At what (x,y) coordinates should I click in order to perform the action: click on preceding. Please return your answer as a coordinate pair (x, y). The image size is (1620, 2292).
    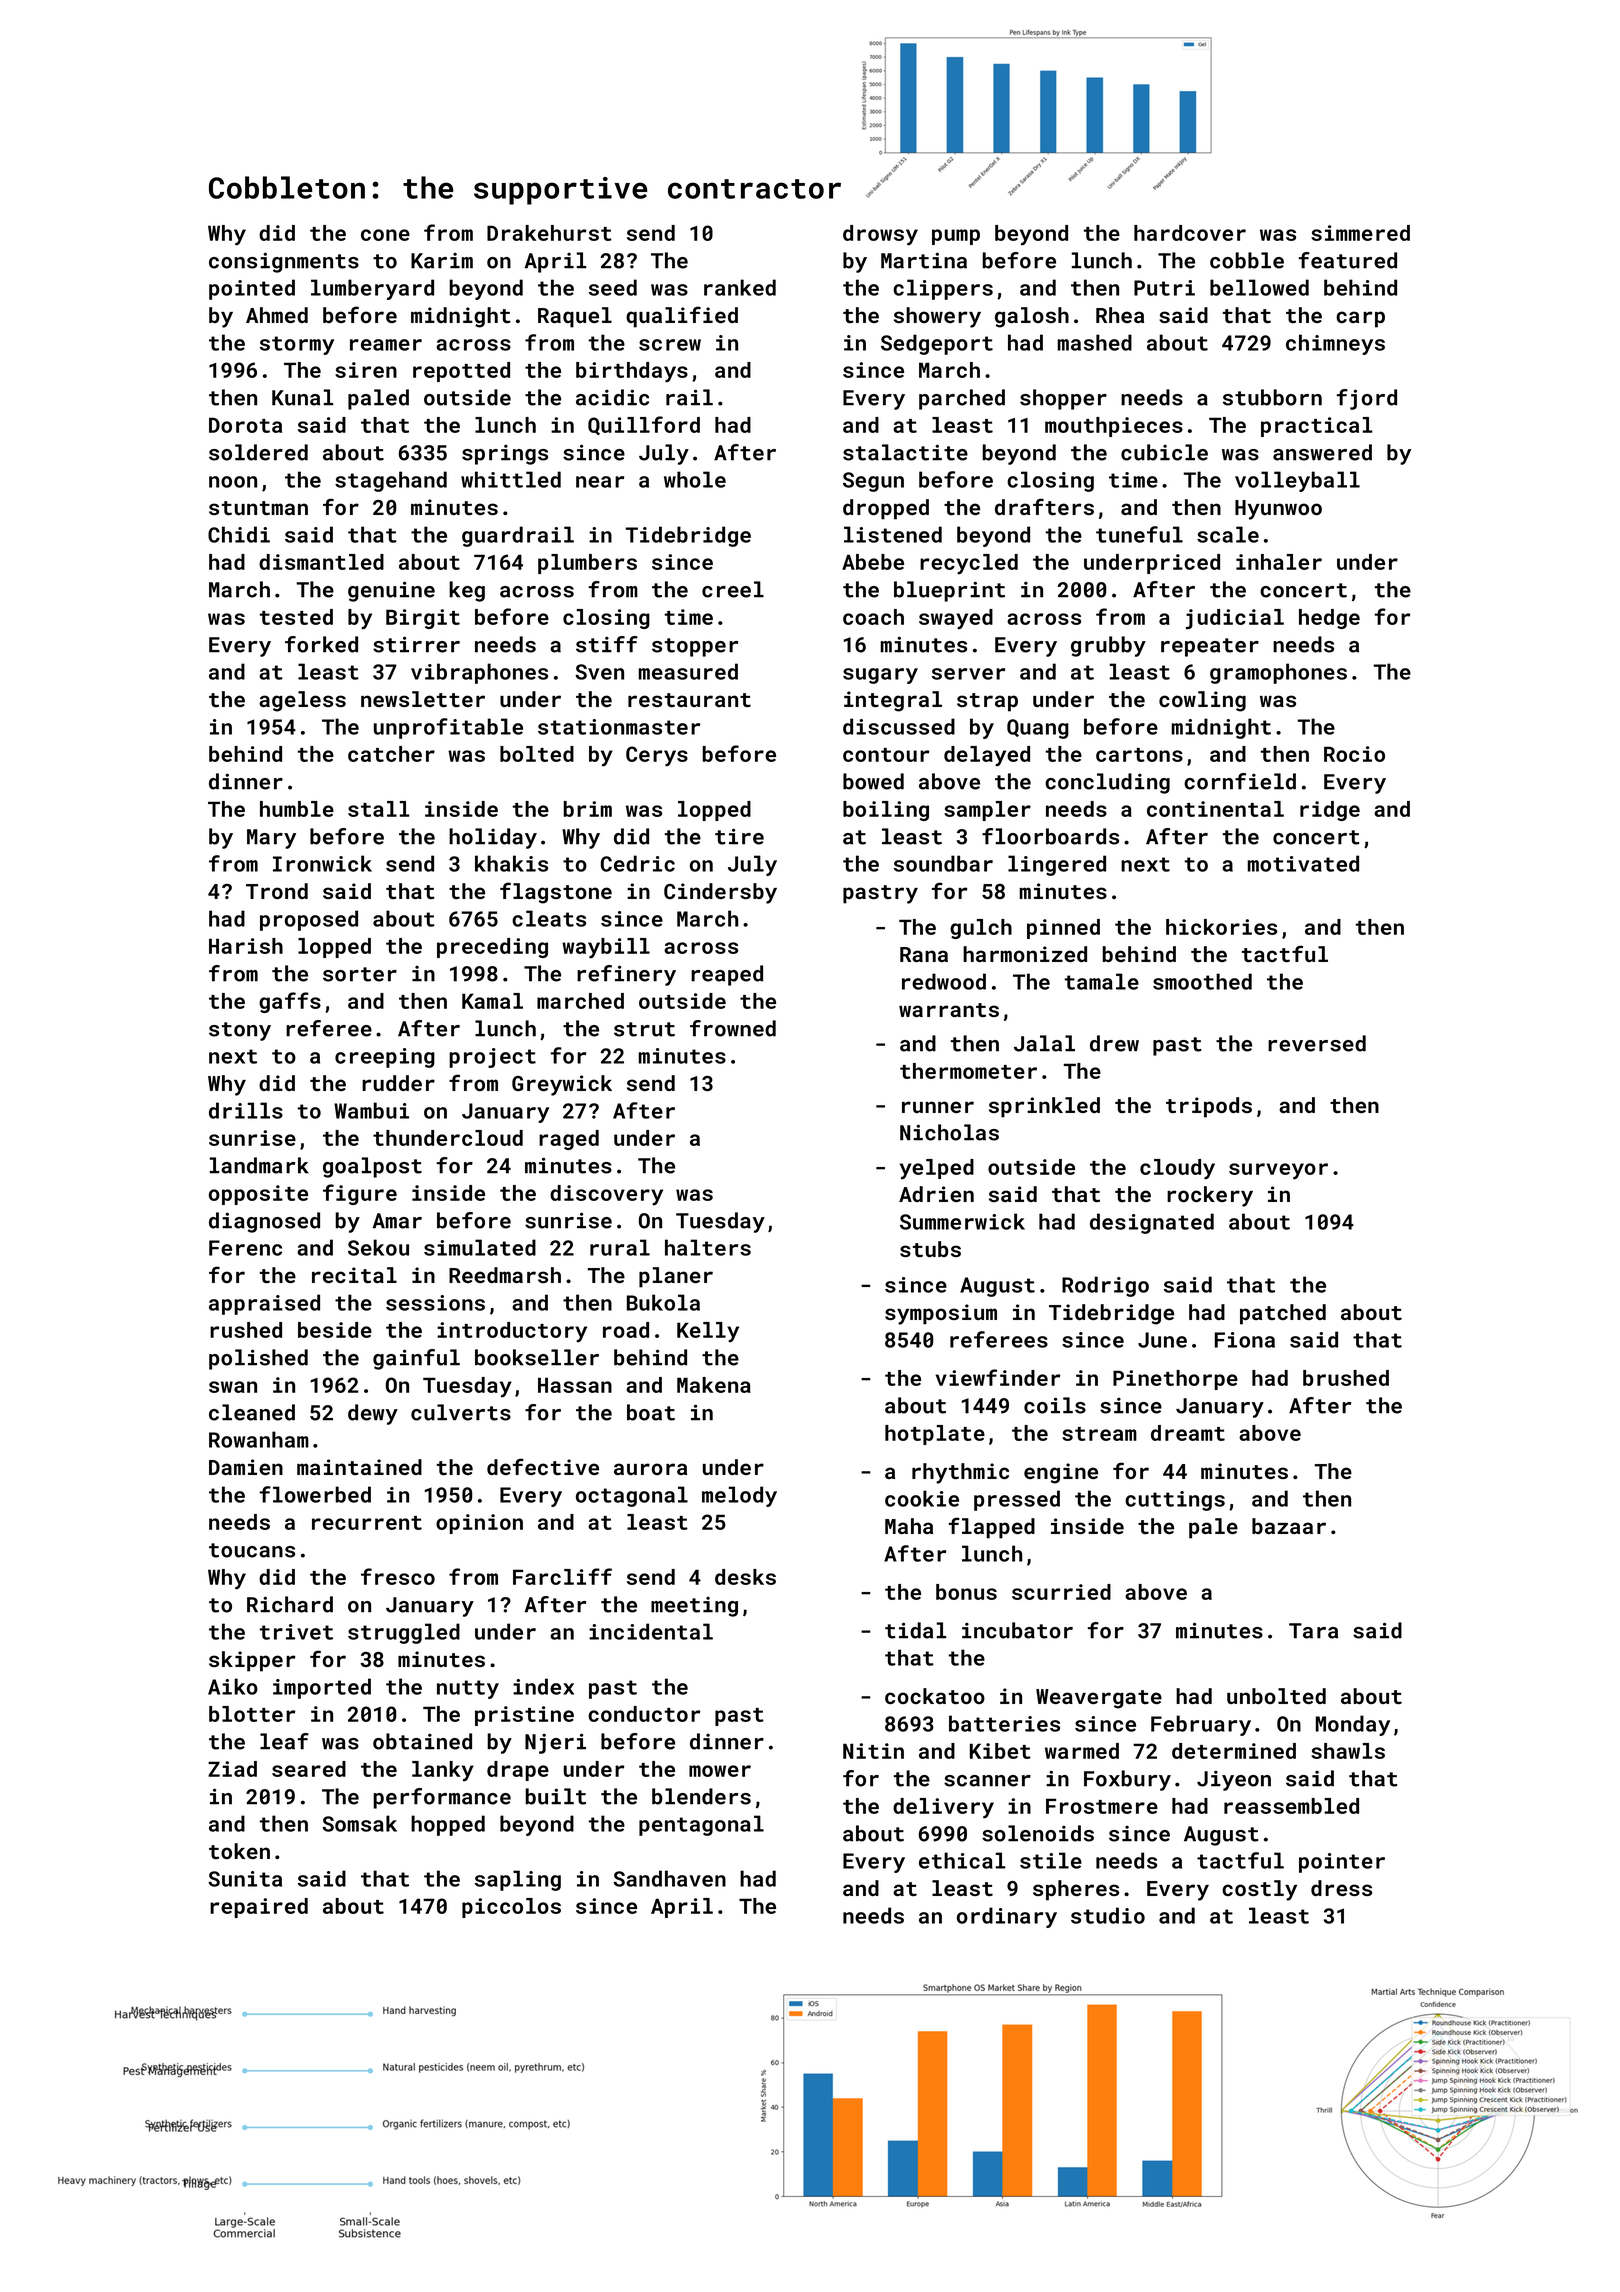
    Looking at the image, I should click on (492, 948).
